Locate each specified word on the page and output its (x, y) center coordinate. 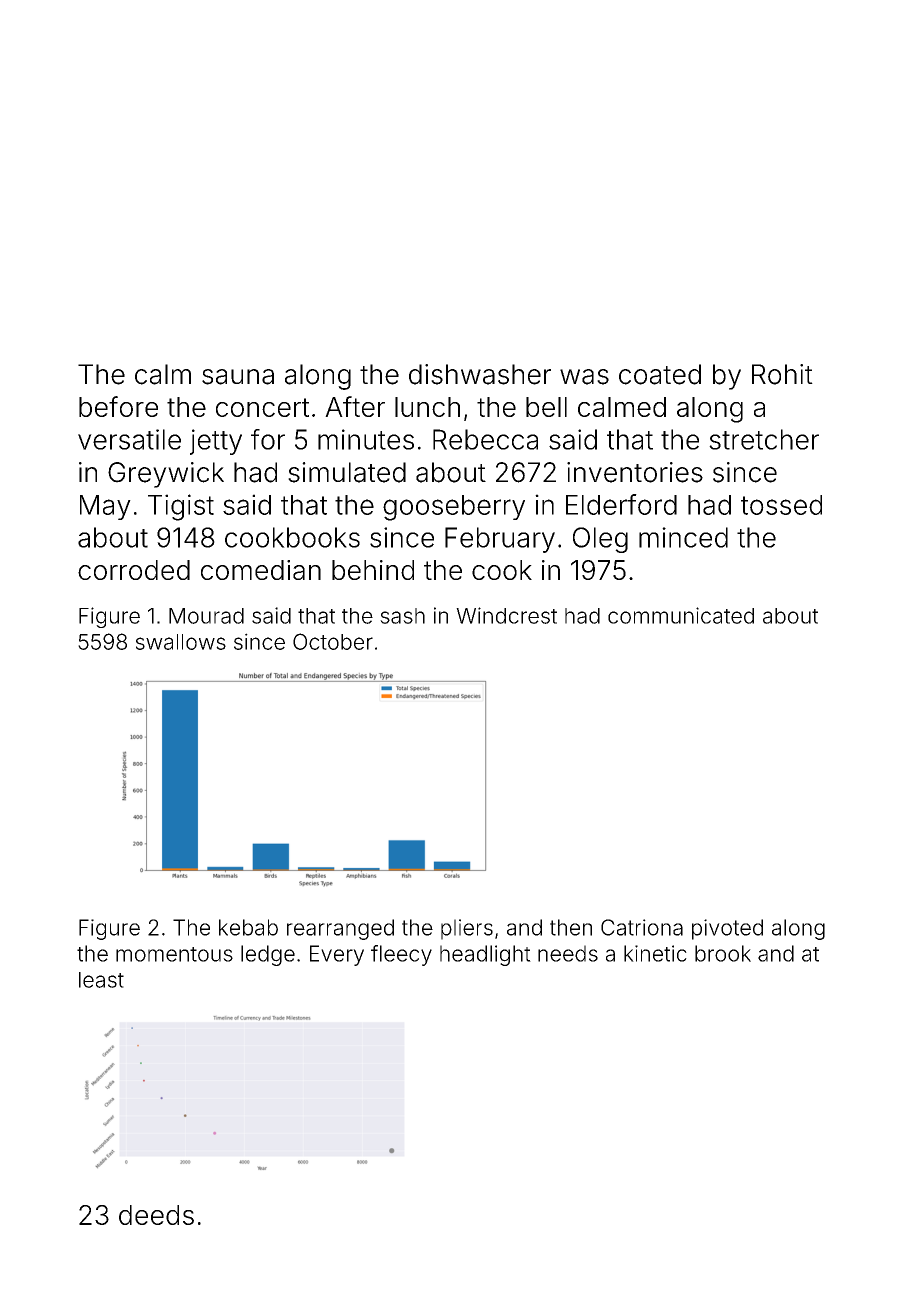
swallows (181, 642)
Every (337, 955)
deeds (156, 1215)
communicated (681, 615)
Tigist (181, 507)
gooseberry (454, 508)
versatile (129, 439)
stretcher (764, 439)
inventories (635, 472)
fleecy (401, 955)
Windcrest (506, 615)
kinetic (655, 953)
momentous (174, 954)
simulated (347, 472)
